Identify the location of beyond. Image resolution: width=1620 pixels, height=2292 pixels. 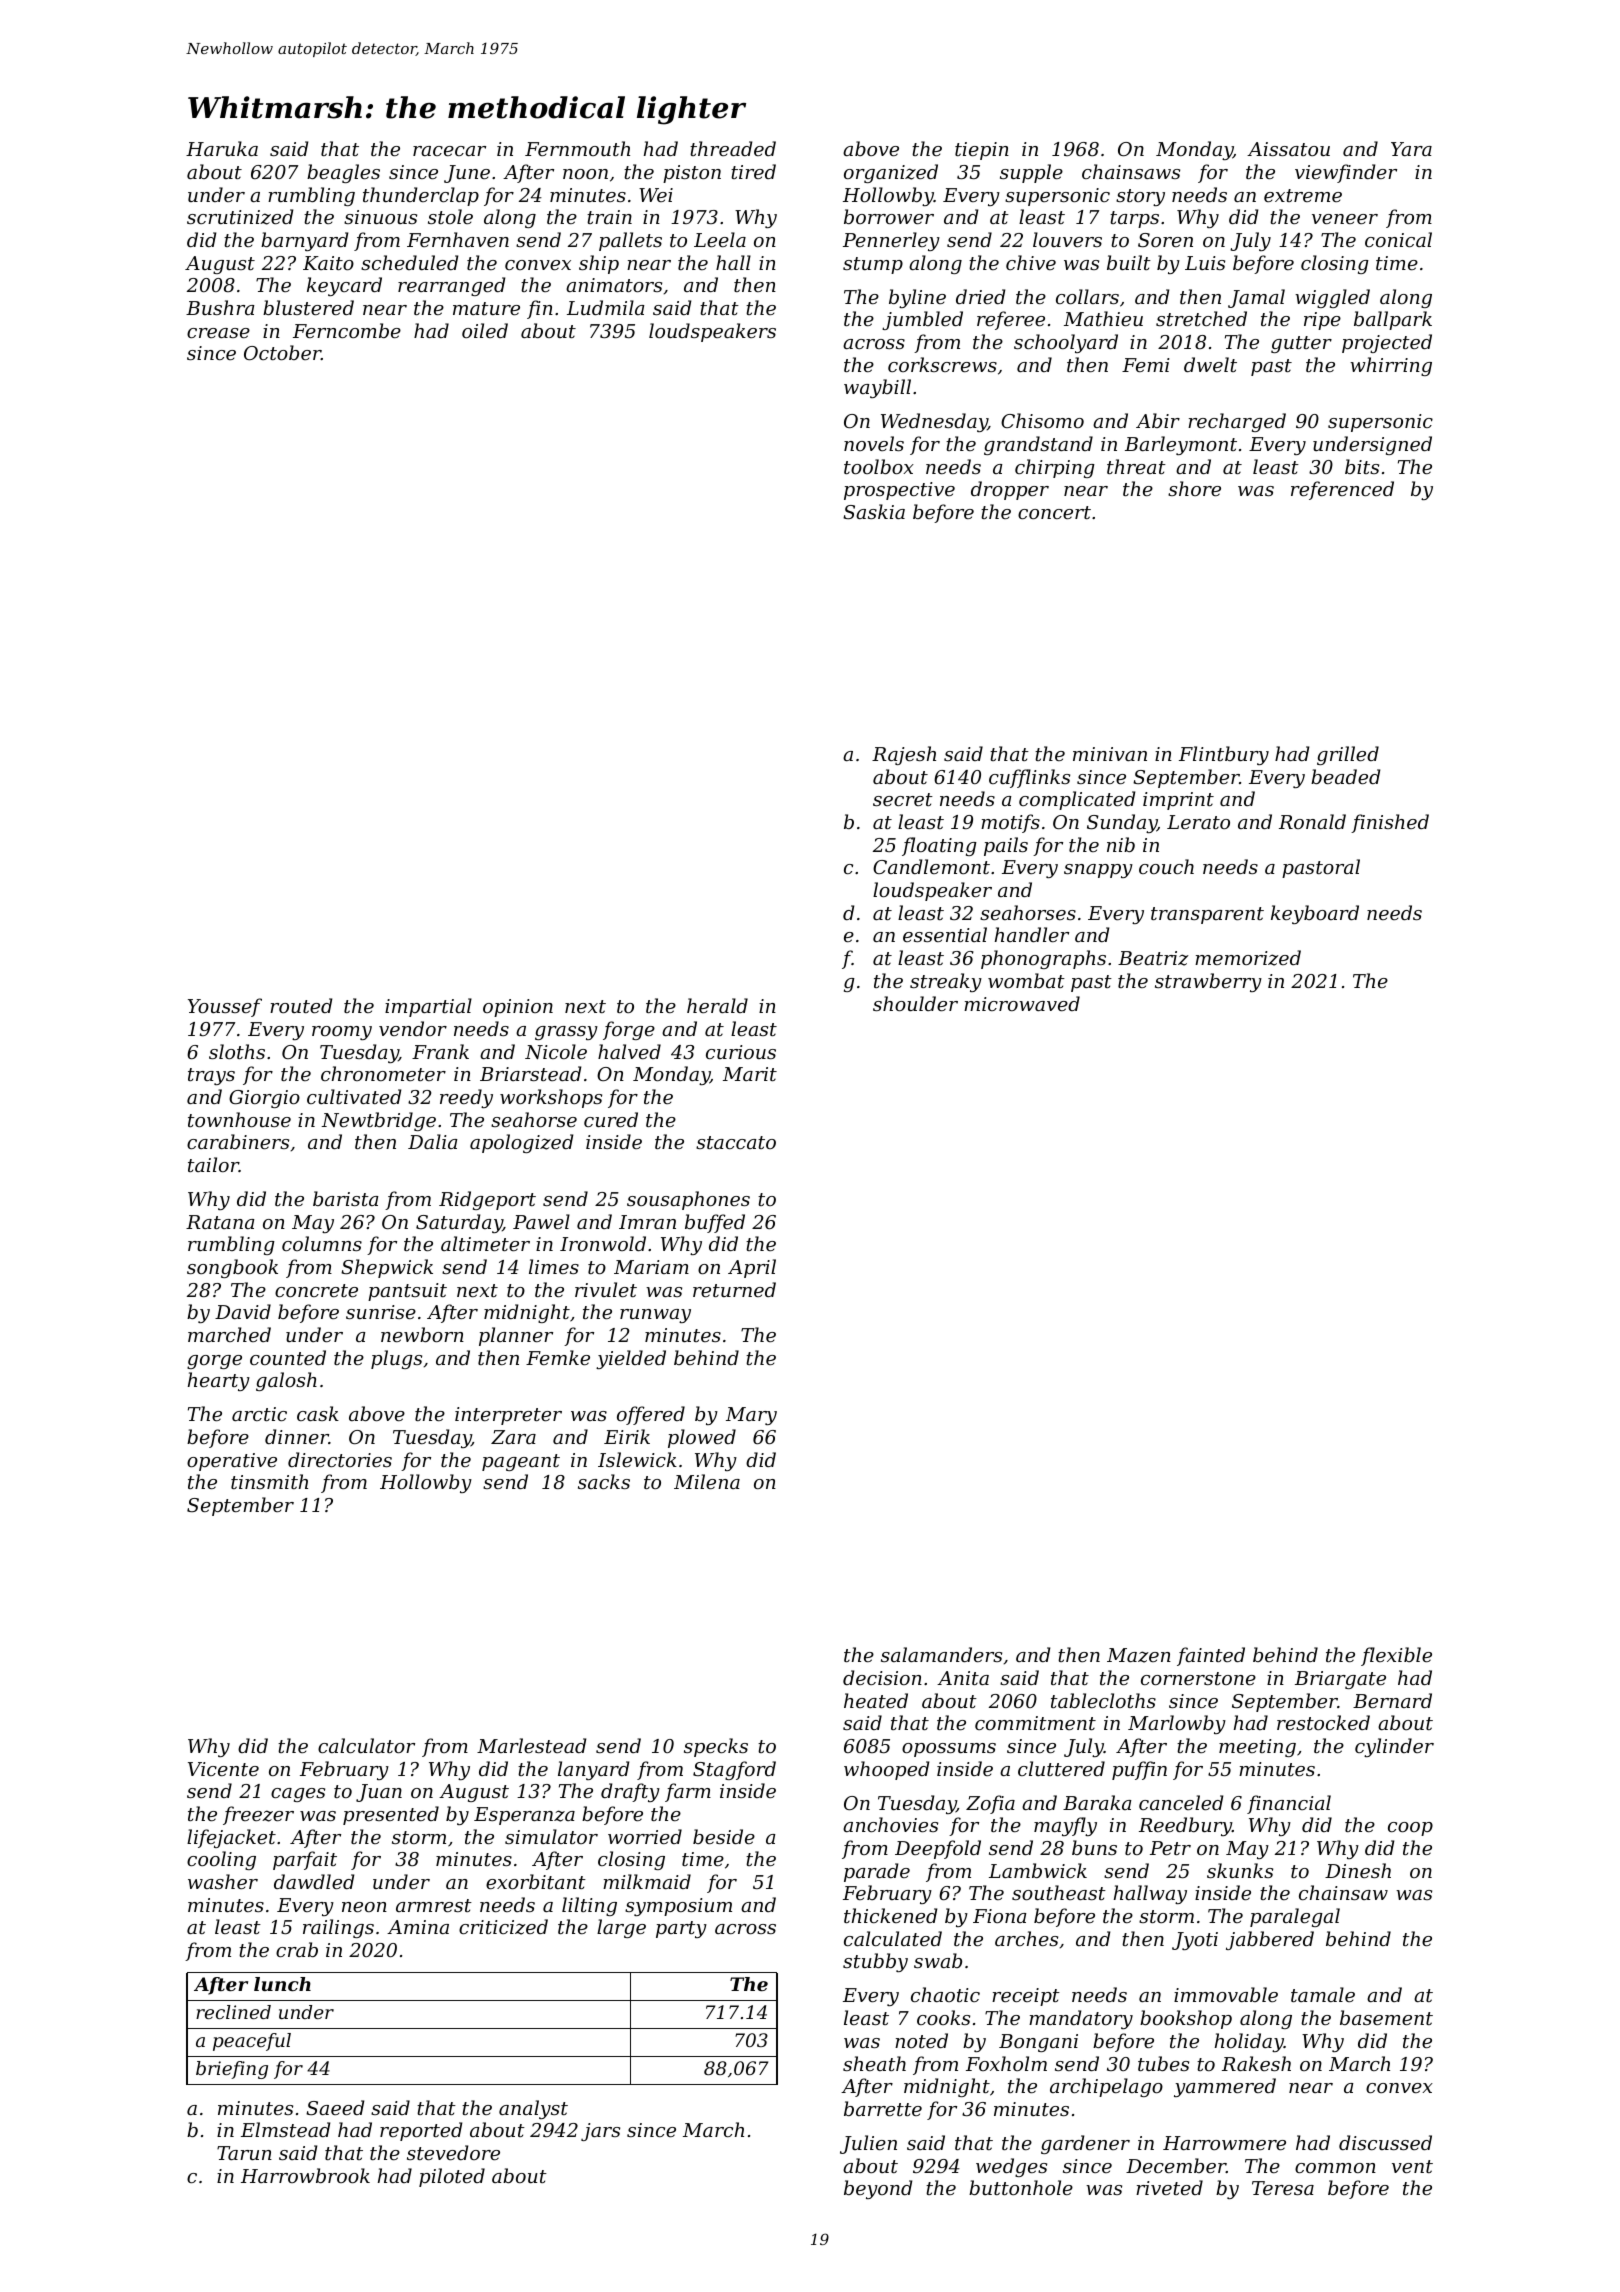
(878, 2189).
